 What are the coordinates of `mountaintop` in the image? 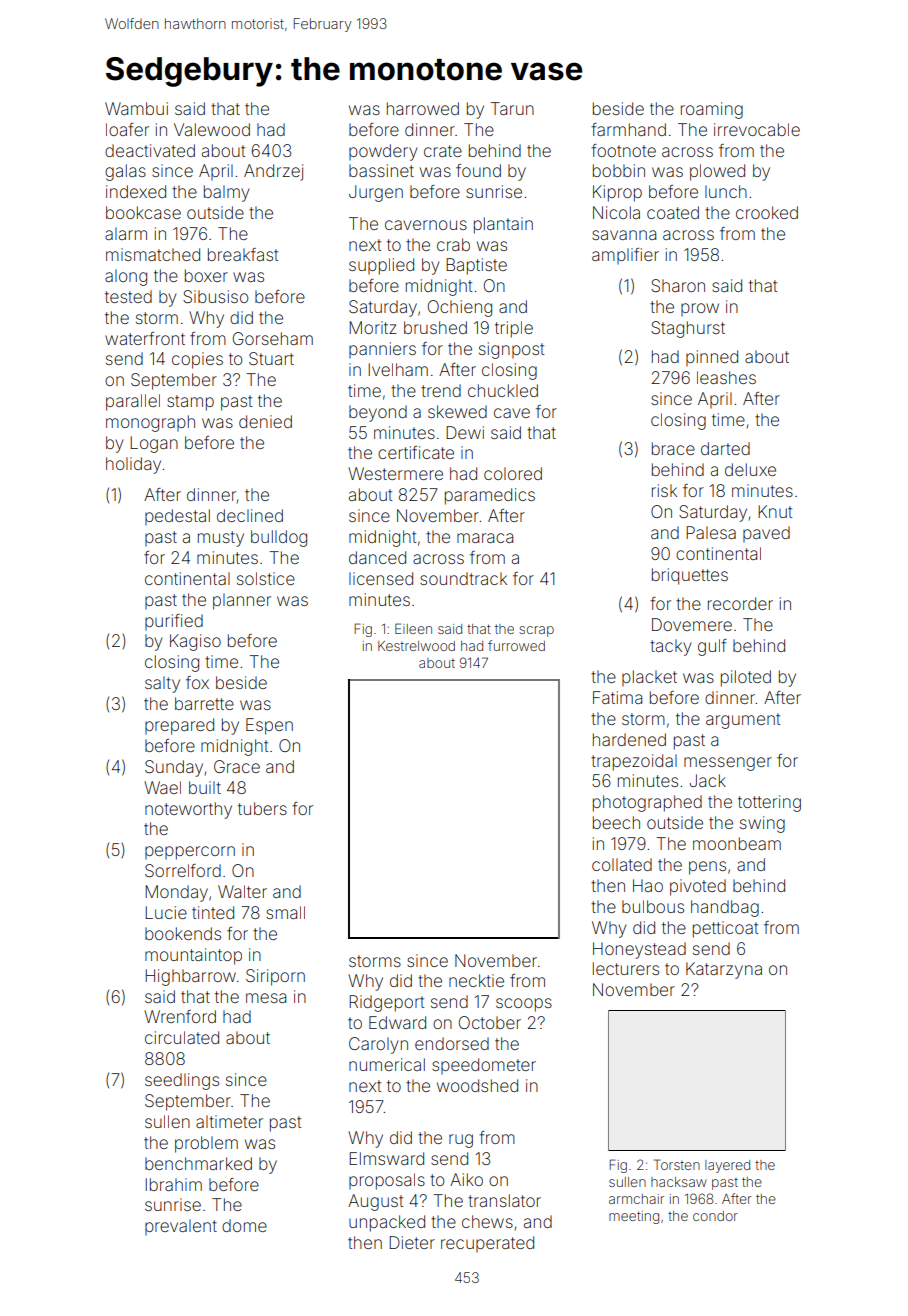 It's located at (193, 956).
